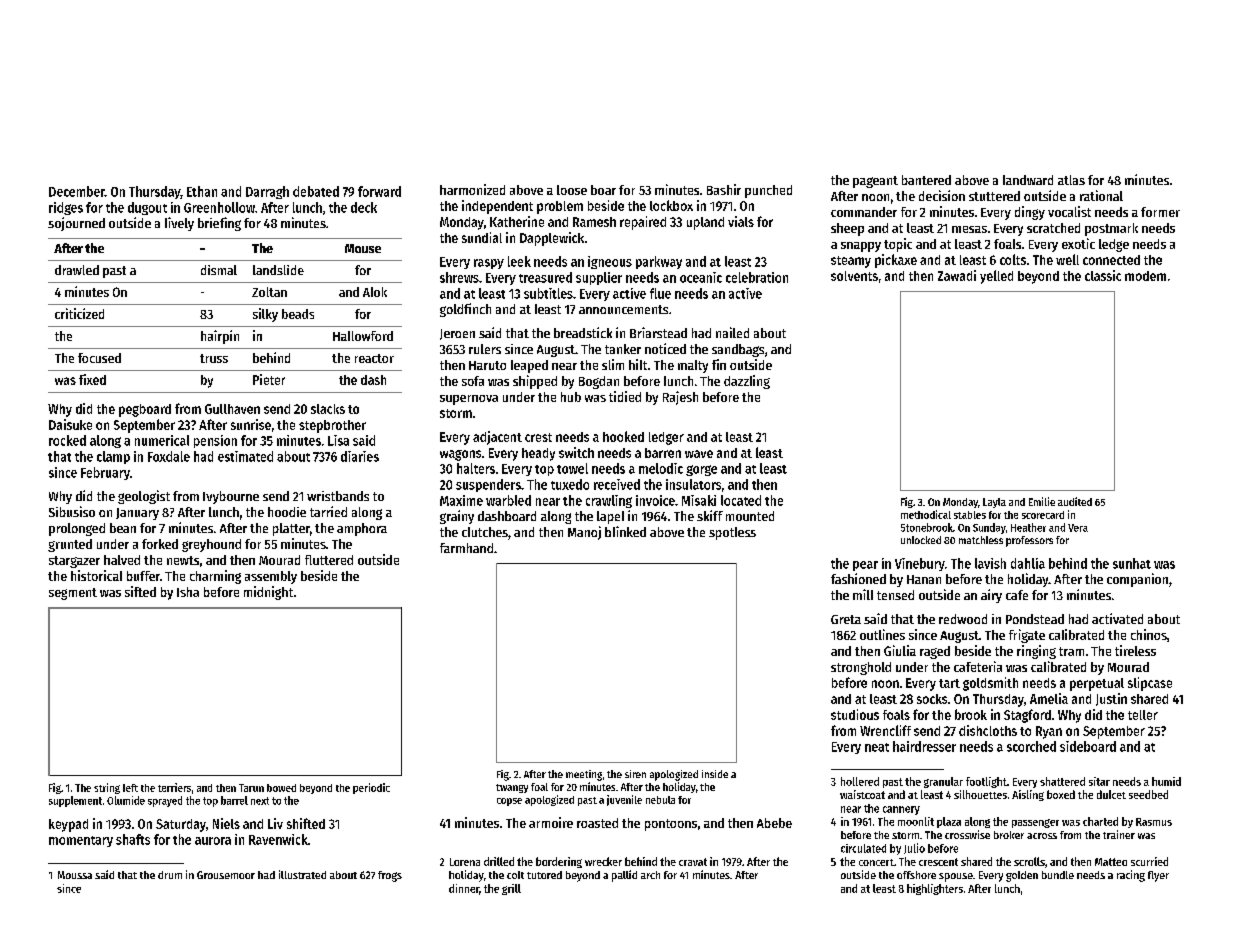 This page has width=1233, height=952. What do you see at coordinates (926, 180) in the page?
I see `bantered` at bounding box center [926, 180].
